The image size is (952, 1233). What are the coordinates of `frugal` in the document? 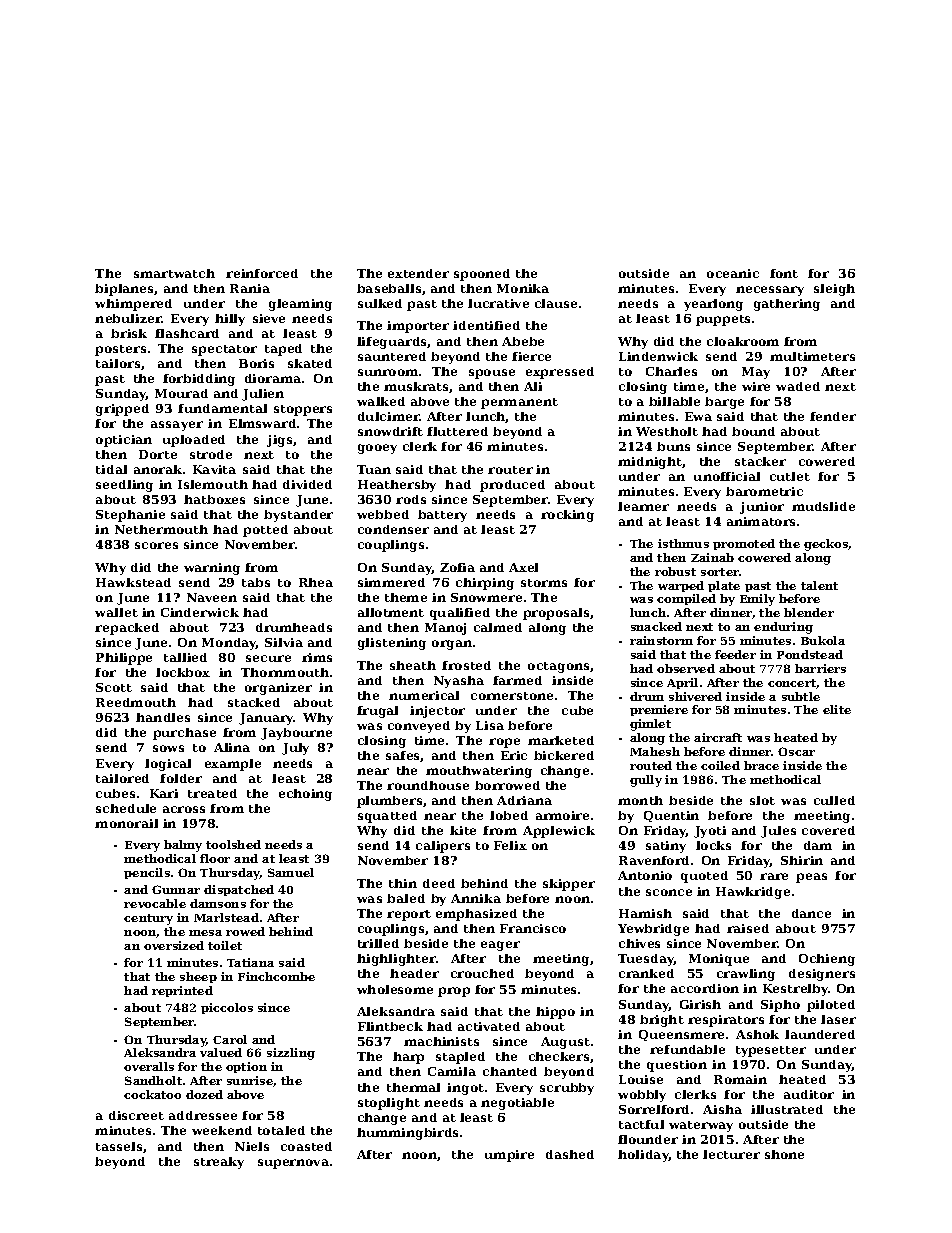 It's located at (377, 712).
